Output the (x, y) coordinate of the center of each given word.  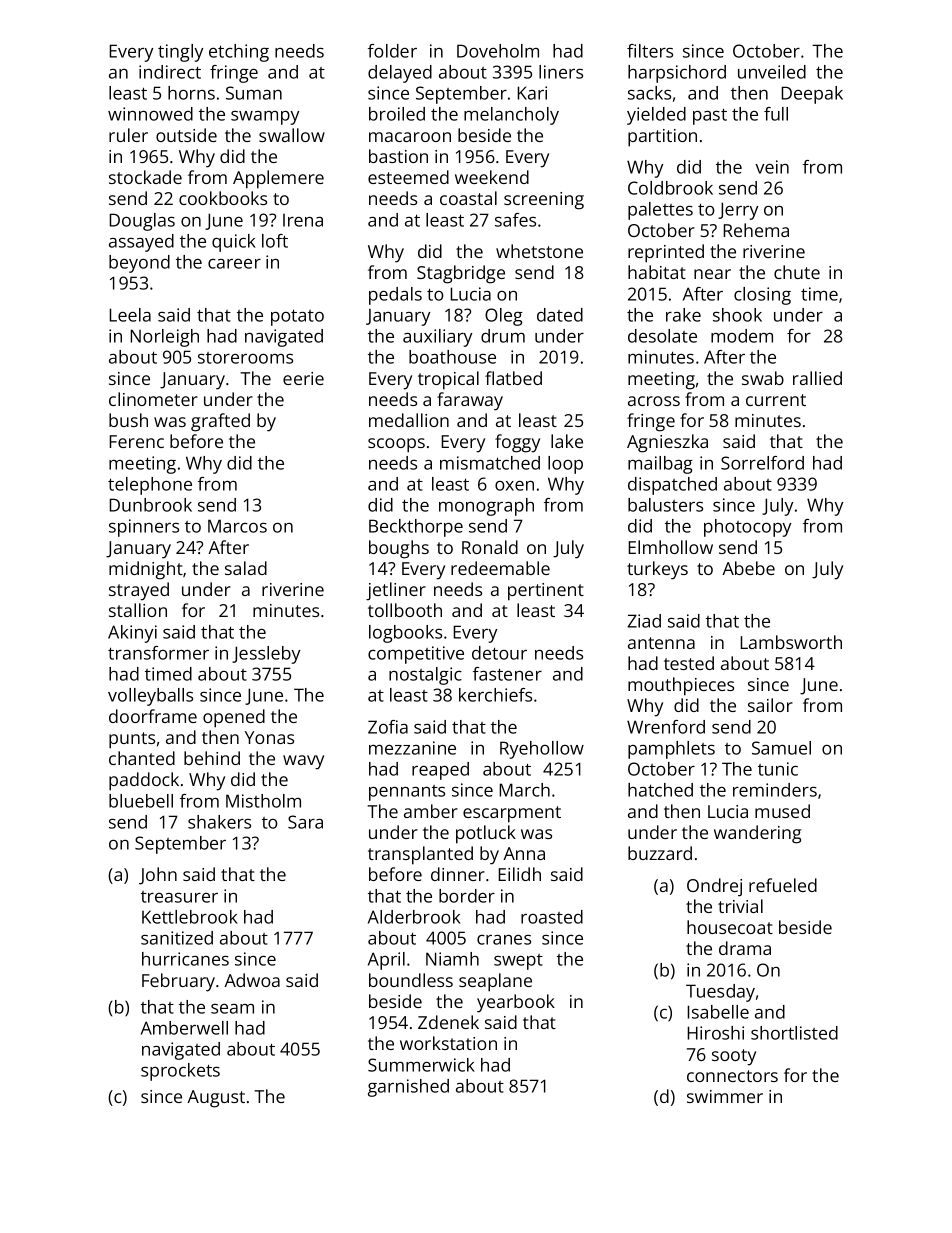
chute (797, 272)
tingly (180, 53)
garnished (408, 1088)
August (216, 1099)
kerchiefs (495, 695)
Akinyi (132, 634)
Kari (532, 93)
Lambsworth (791, 642)
